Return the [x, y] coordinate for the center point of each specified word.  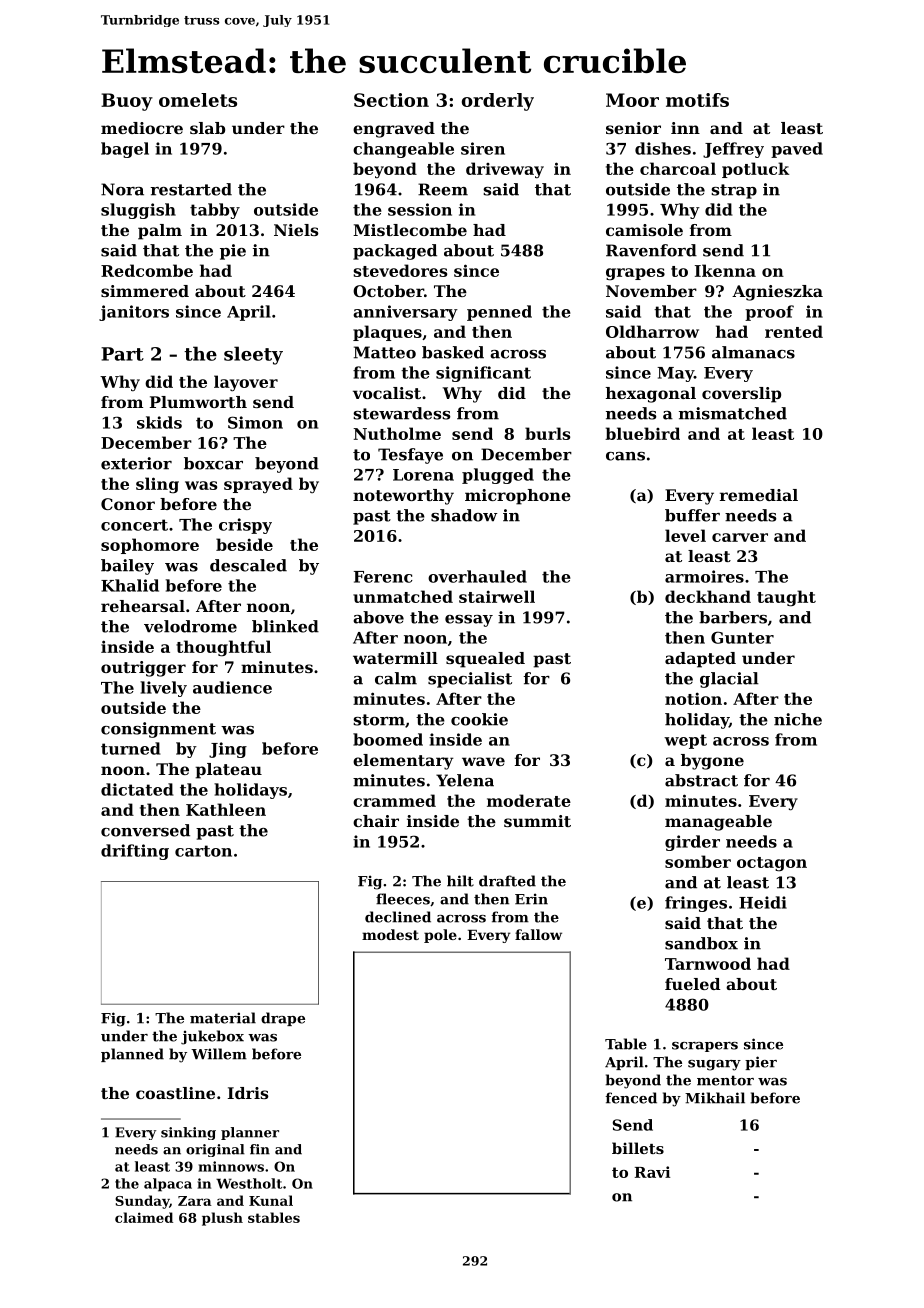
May [675, 374]
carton [203, 851]
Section [391, 100]
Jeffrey [733, 150]
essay [469, 621]
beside [244, 544]
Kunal [271, 1200]
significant [483, 374]
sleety [253, 355]
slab [207, 128]
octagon [772, 864]
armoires [704, 576]
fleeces [403, 899]
